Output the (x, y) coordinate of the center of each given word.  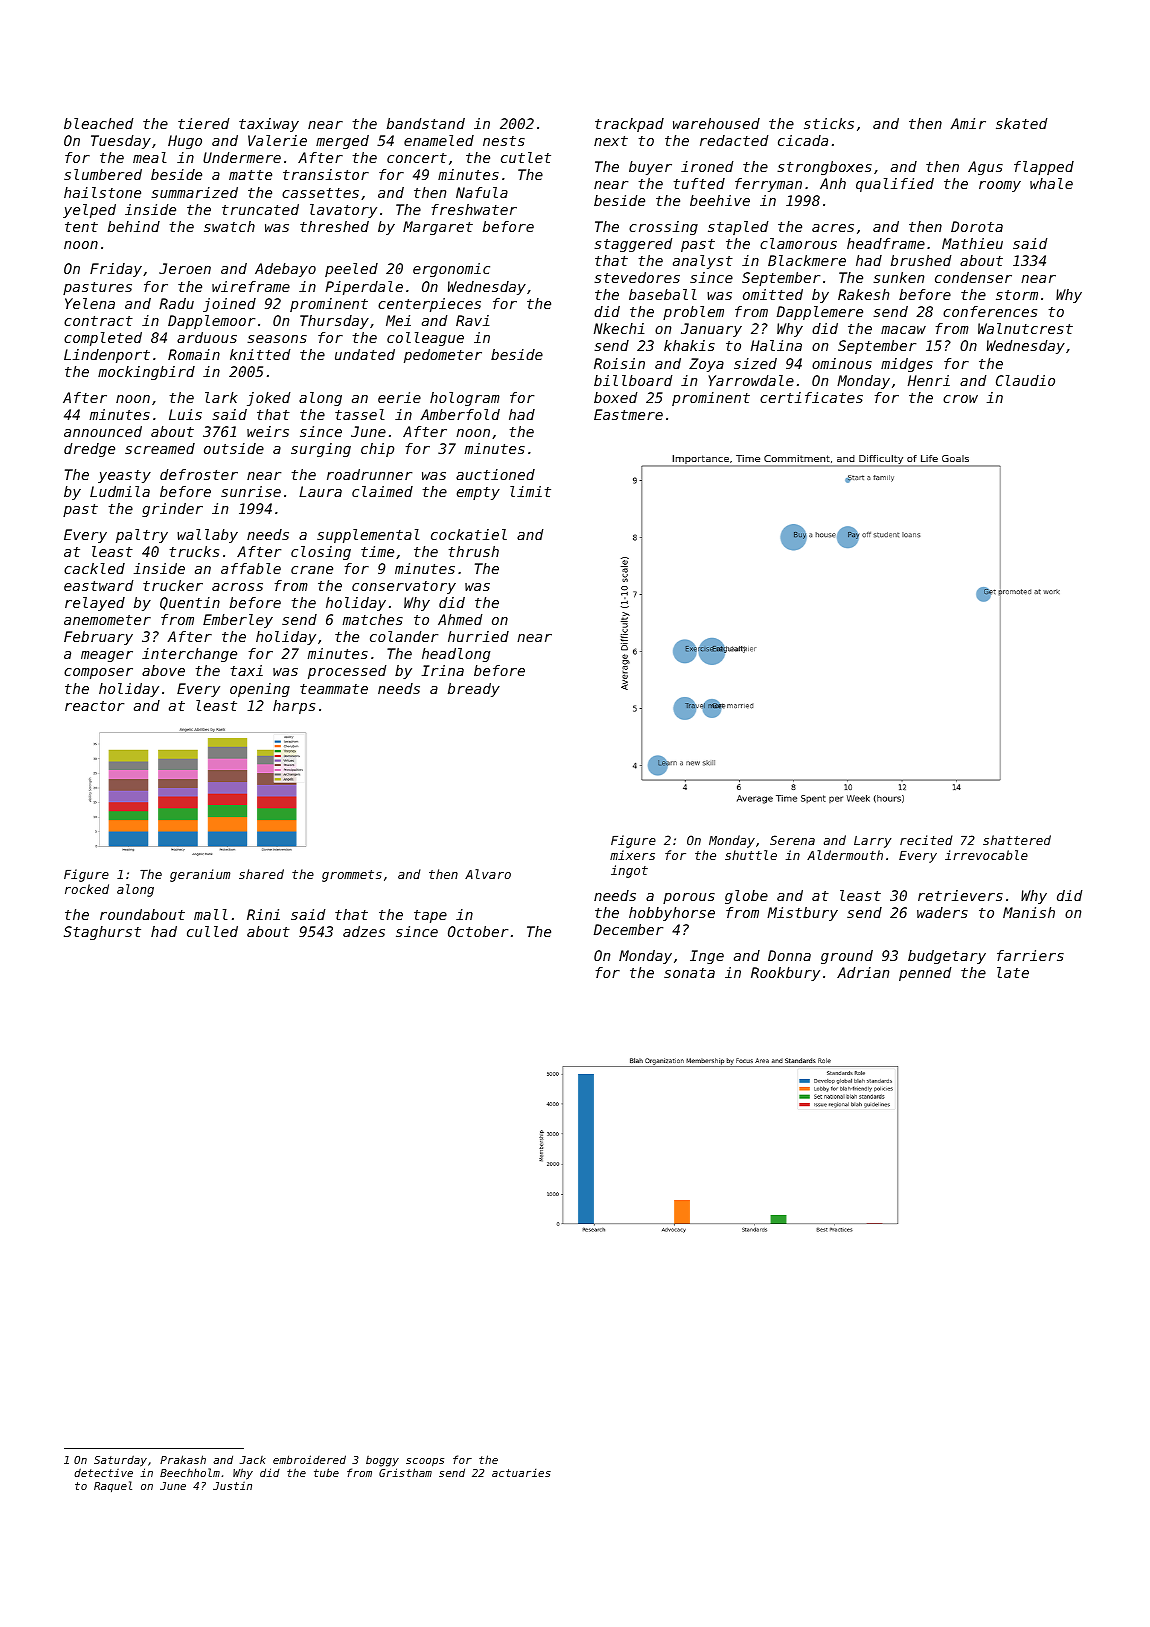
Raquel (113, 1486)
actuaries (521, 1473)
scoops (425, 1462)
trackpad (629, 125)
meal (150, 157)
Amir (968, 123)
